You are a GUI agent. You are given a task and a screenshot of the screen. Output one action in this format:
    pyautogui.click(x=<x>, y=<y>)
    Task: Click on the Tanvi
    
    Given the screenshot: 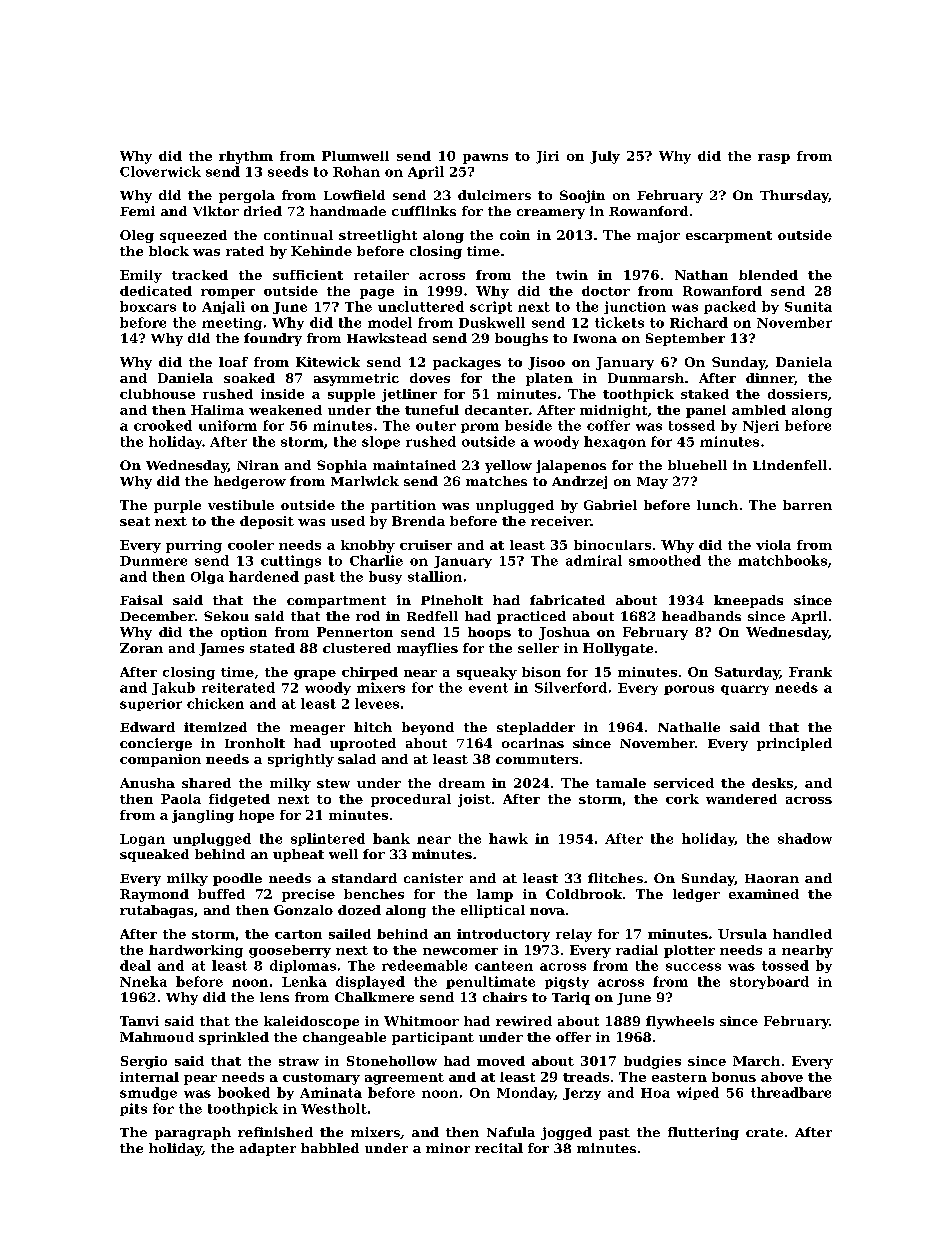 What is the action you would take?
    pyautogui.click(x=139, y=1021)
